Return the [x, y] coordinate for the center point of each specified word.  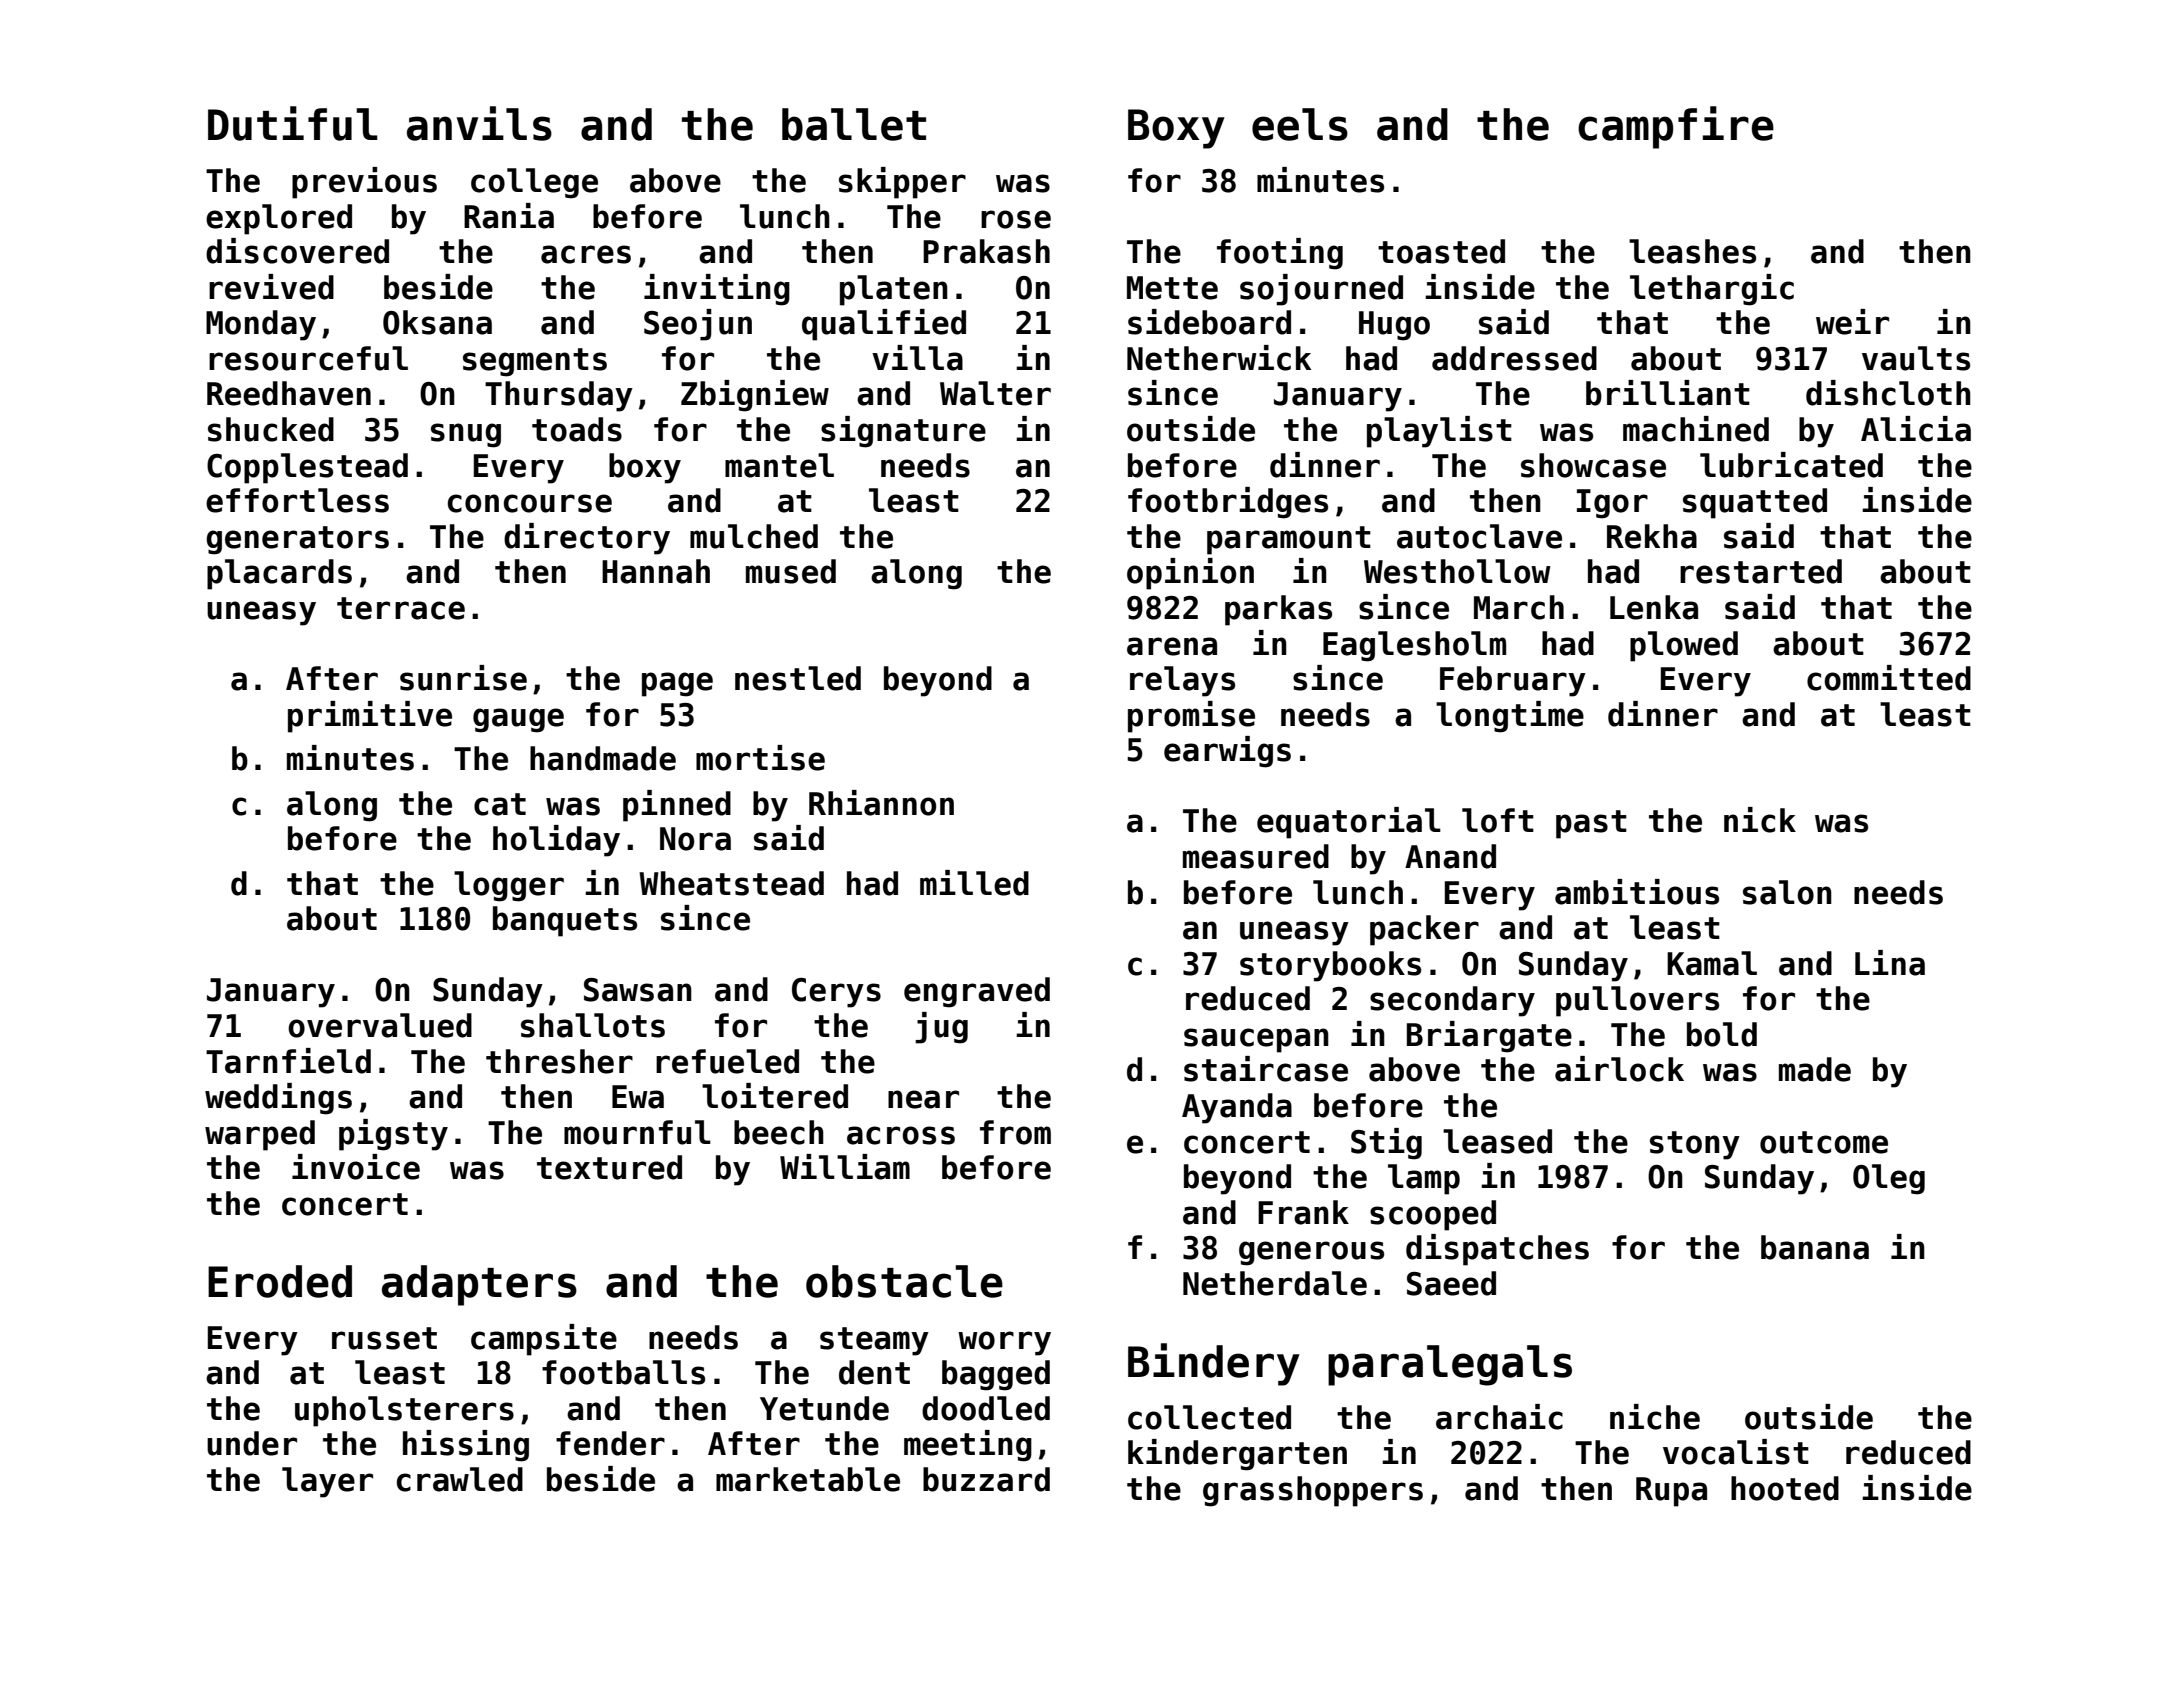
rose [1016, 219]
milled [974, 883]
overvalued [380, 1025]
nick [1760, 820]
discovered [297, 251]
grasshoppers [1313, 1491]
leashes [1692, 251]
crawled [460, 1479]
